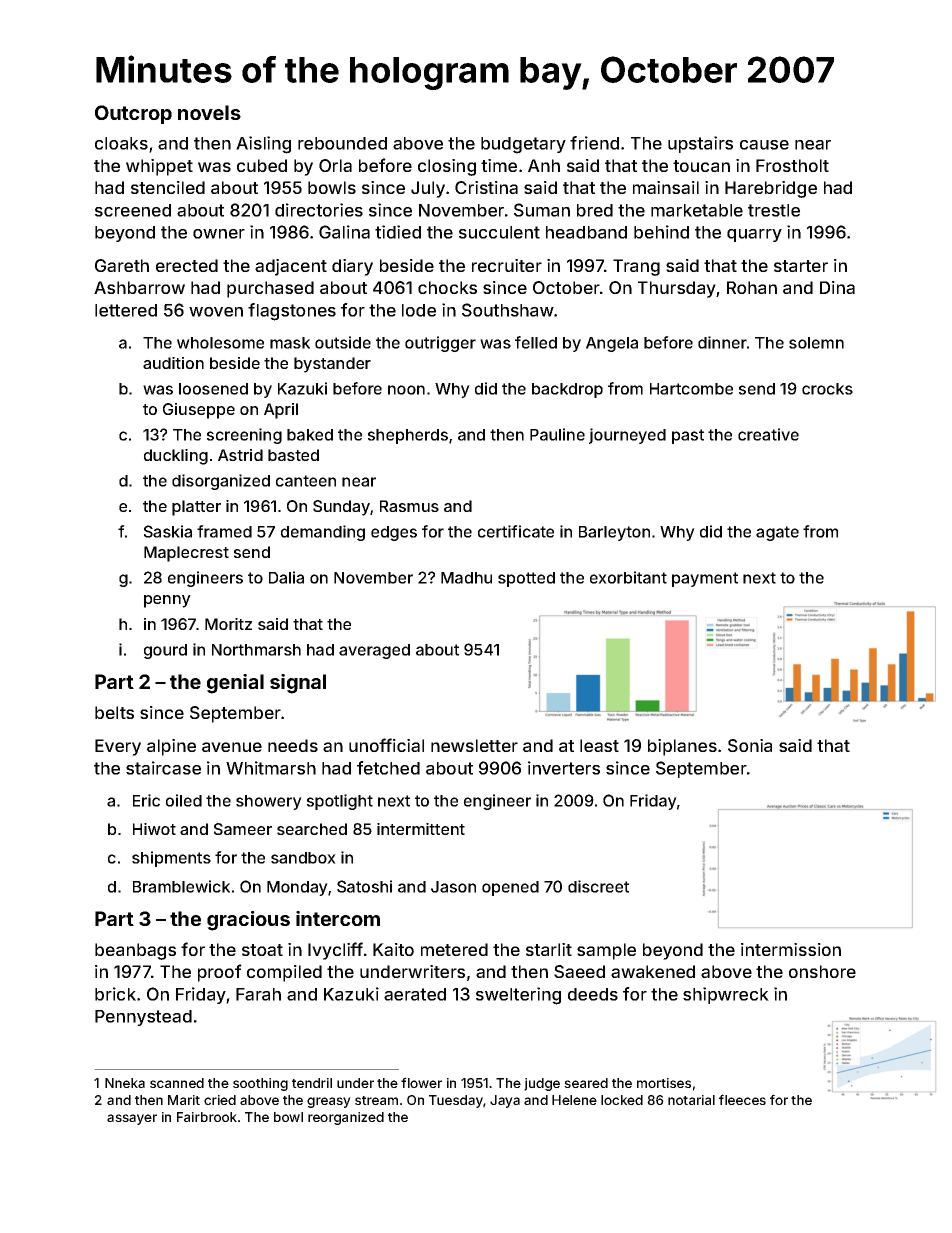  What do you see at coordinates (139, 287) in the document?
I see `Ashbarrow` at bounding box center [139, 287].
